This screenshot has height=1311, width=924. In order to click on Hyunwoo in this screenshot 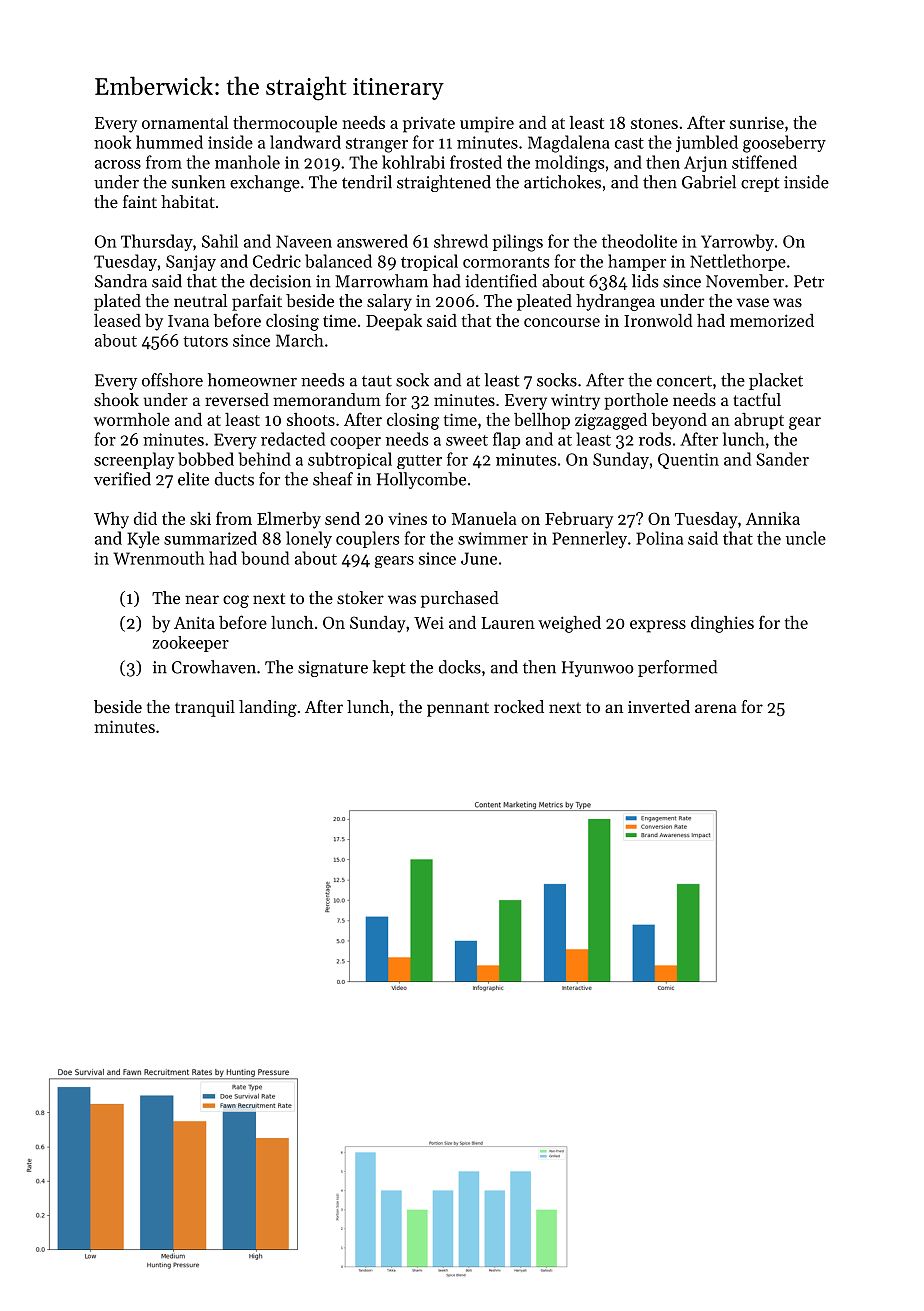, I will do `click(598, 669)`.
